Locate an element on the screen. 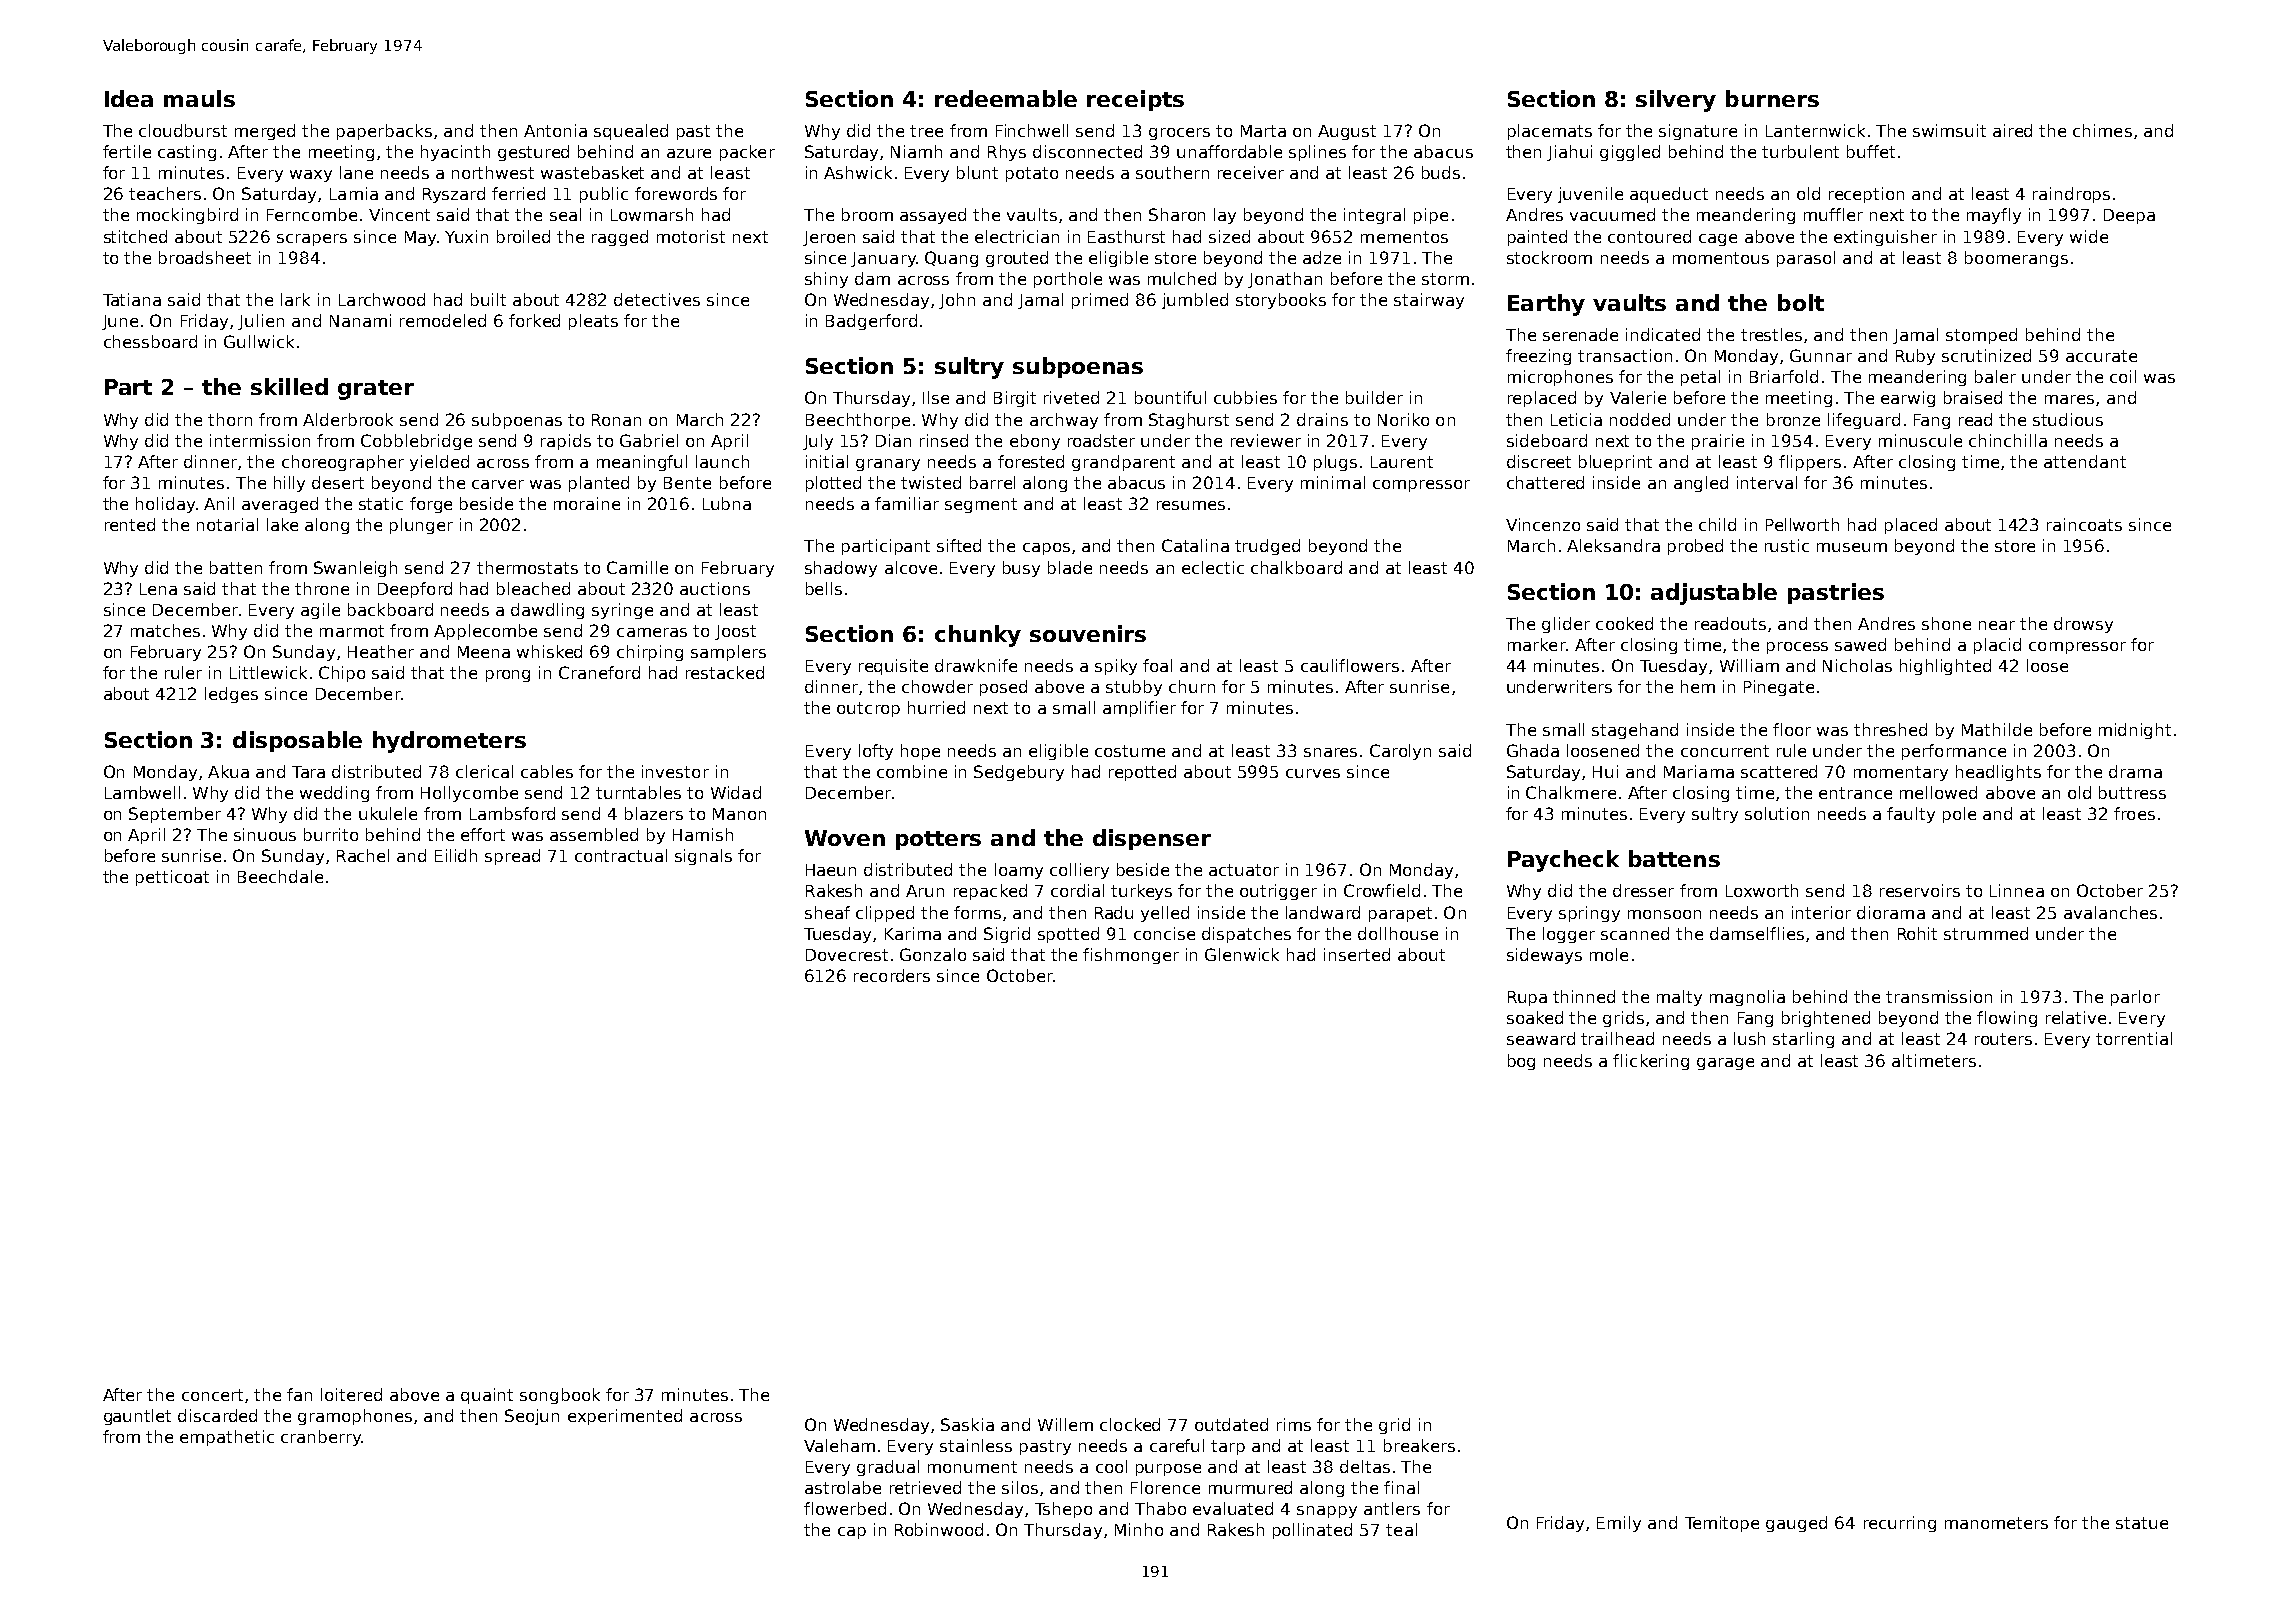 This screenshot has height=1614, width=2282. tree is located at coordinates (926, 131).
